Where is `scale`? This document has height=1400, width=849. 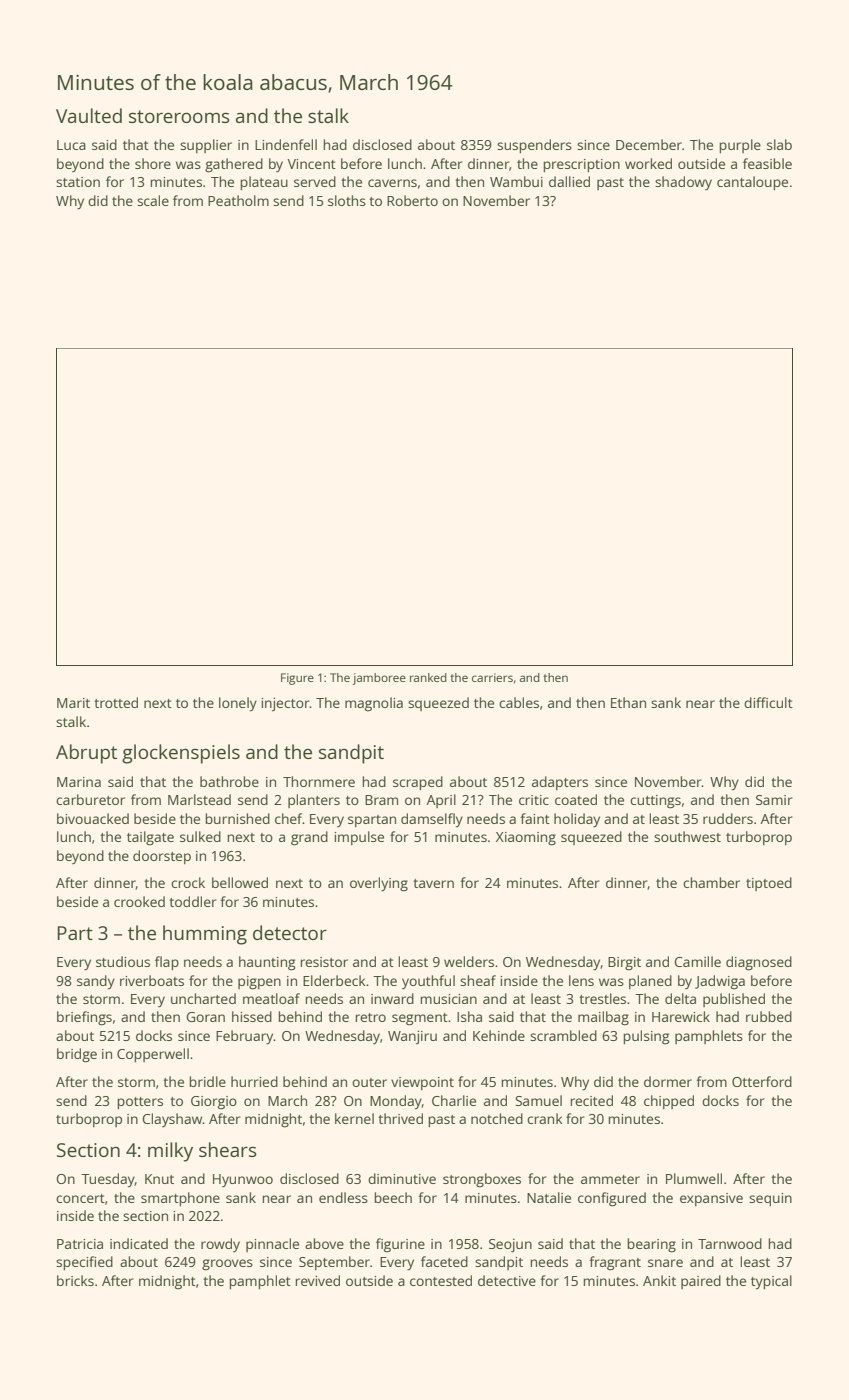 scale is located at coordinates (153, 200).
